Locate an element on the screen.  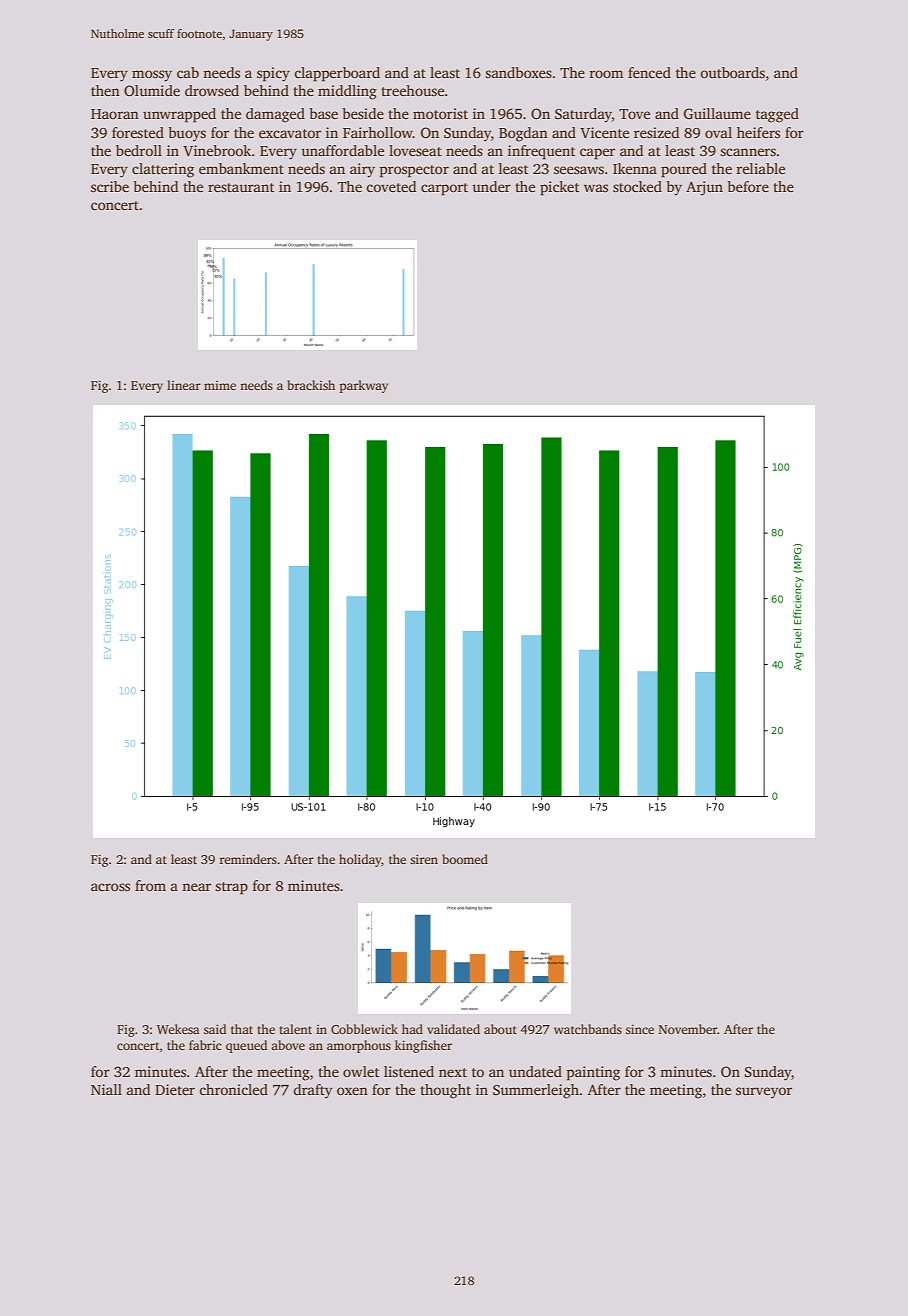
Niall is located at coordinates (106, 1089).
